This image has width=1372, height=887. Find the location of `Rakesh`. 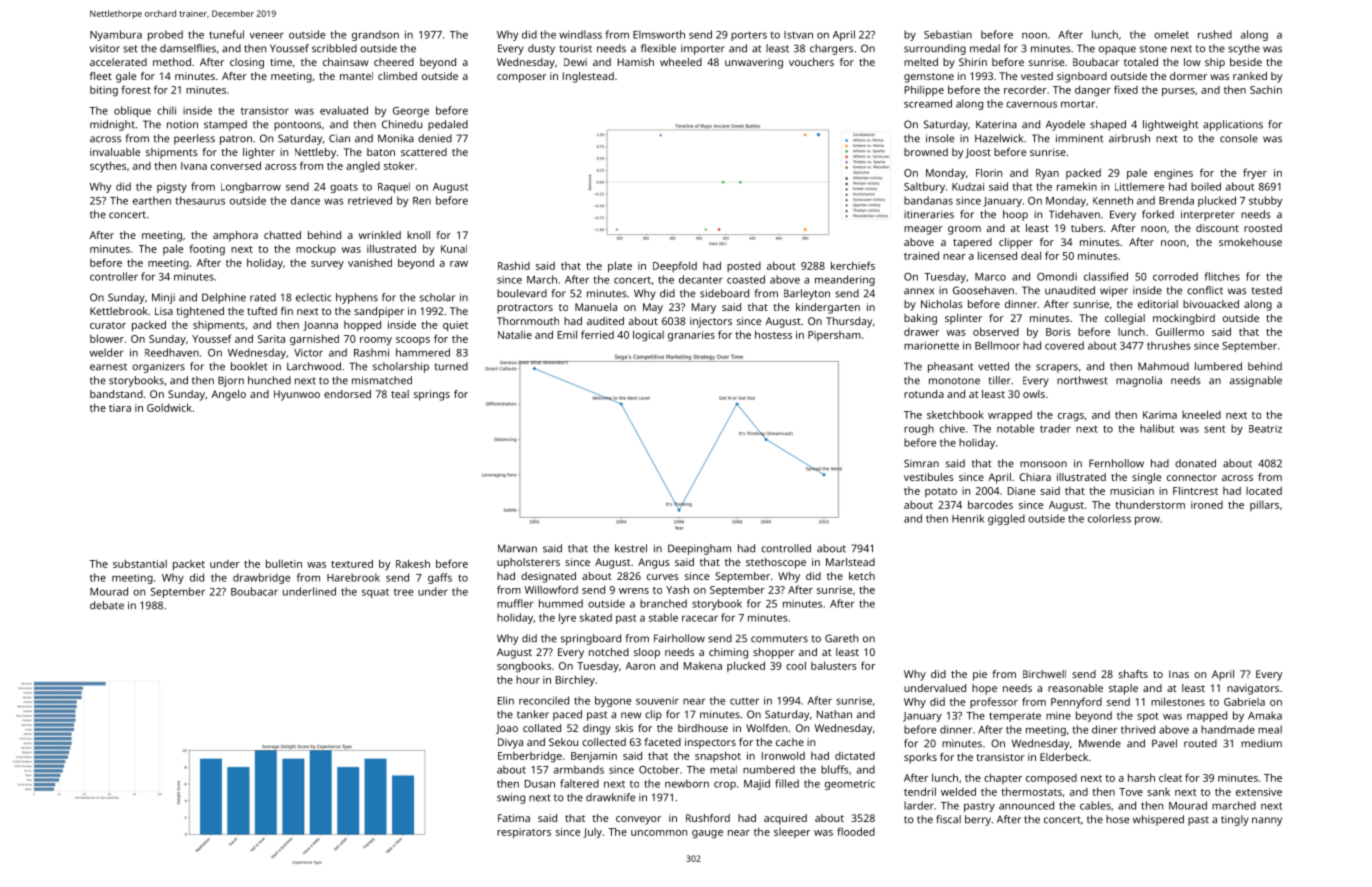

Rakesh is located at coordinates (413, 563).
